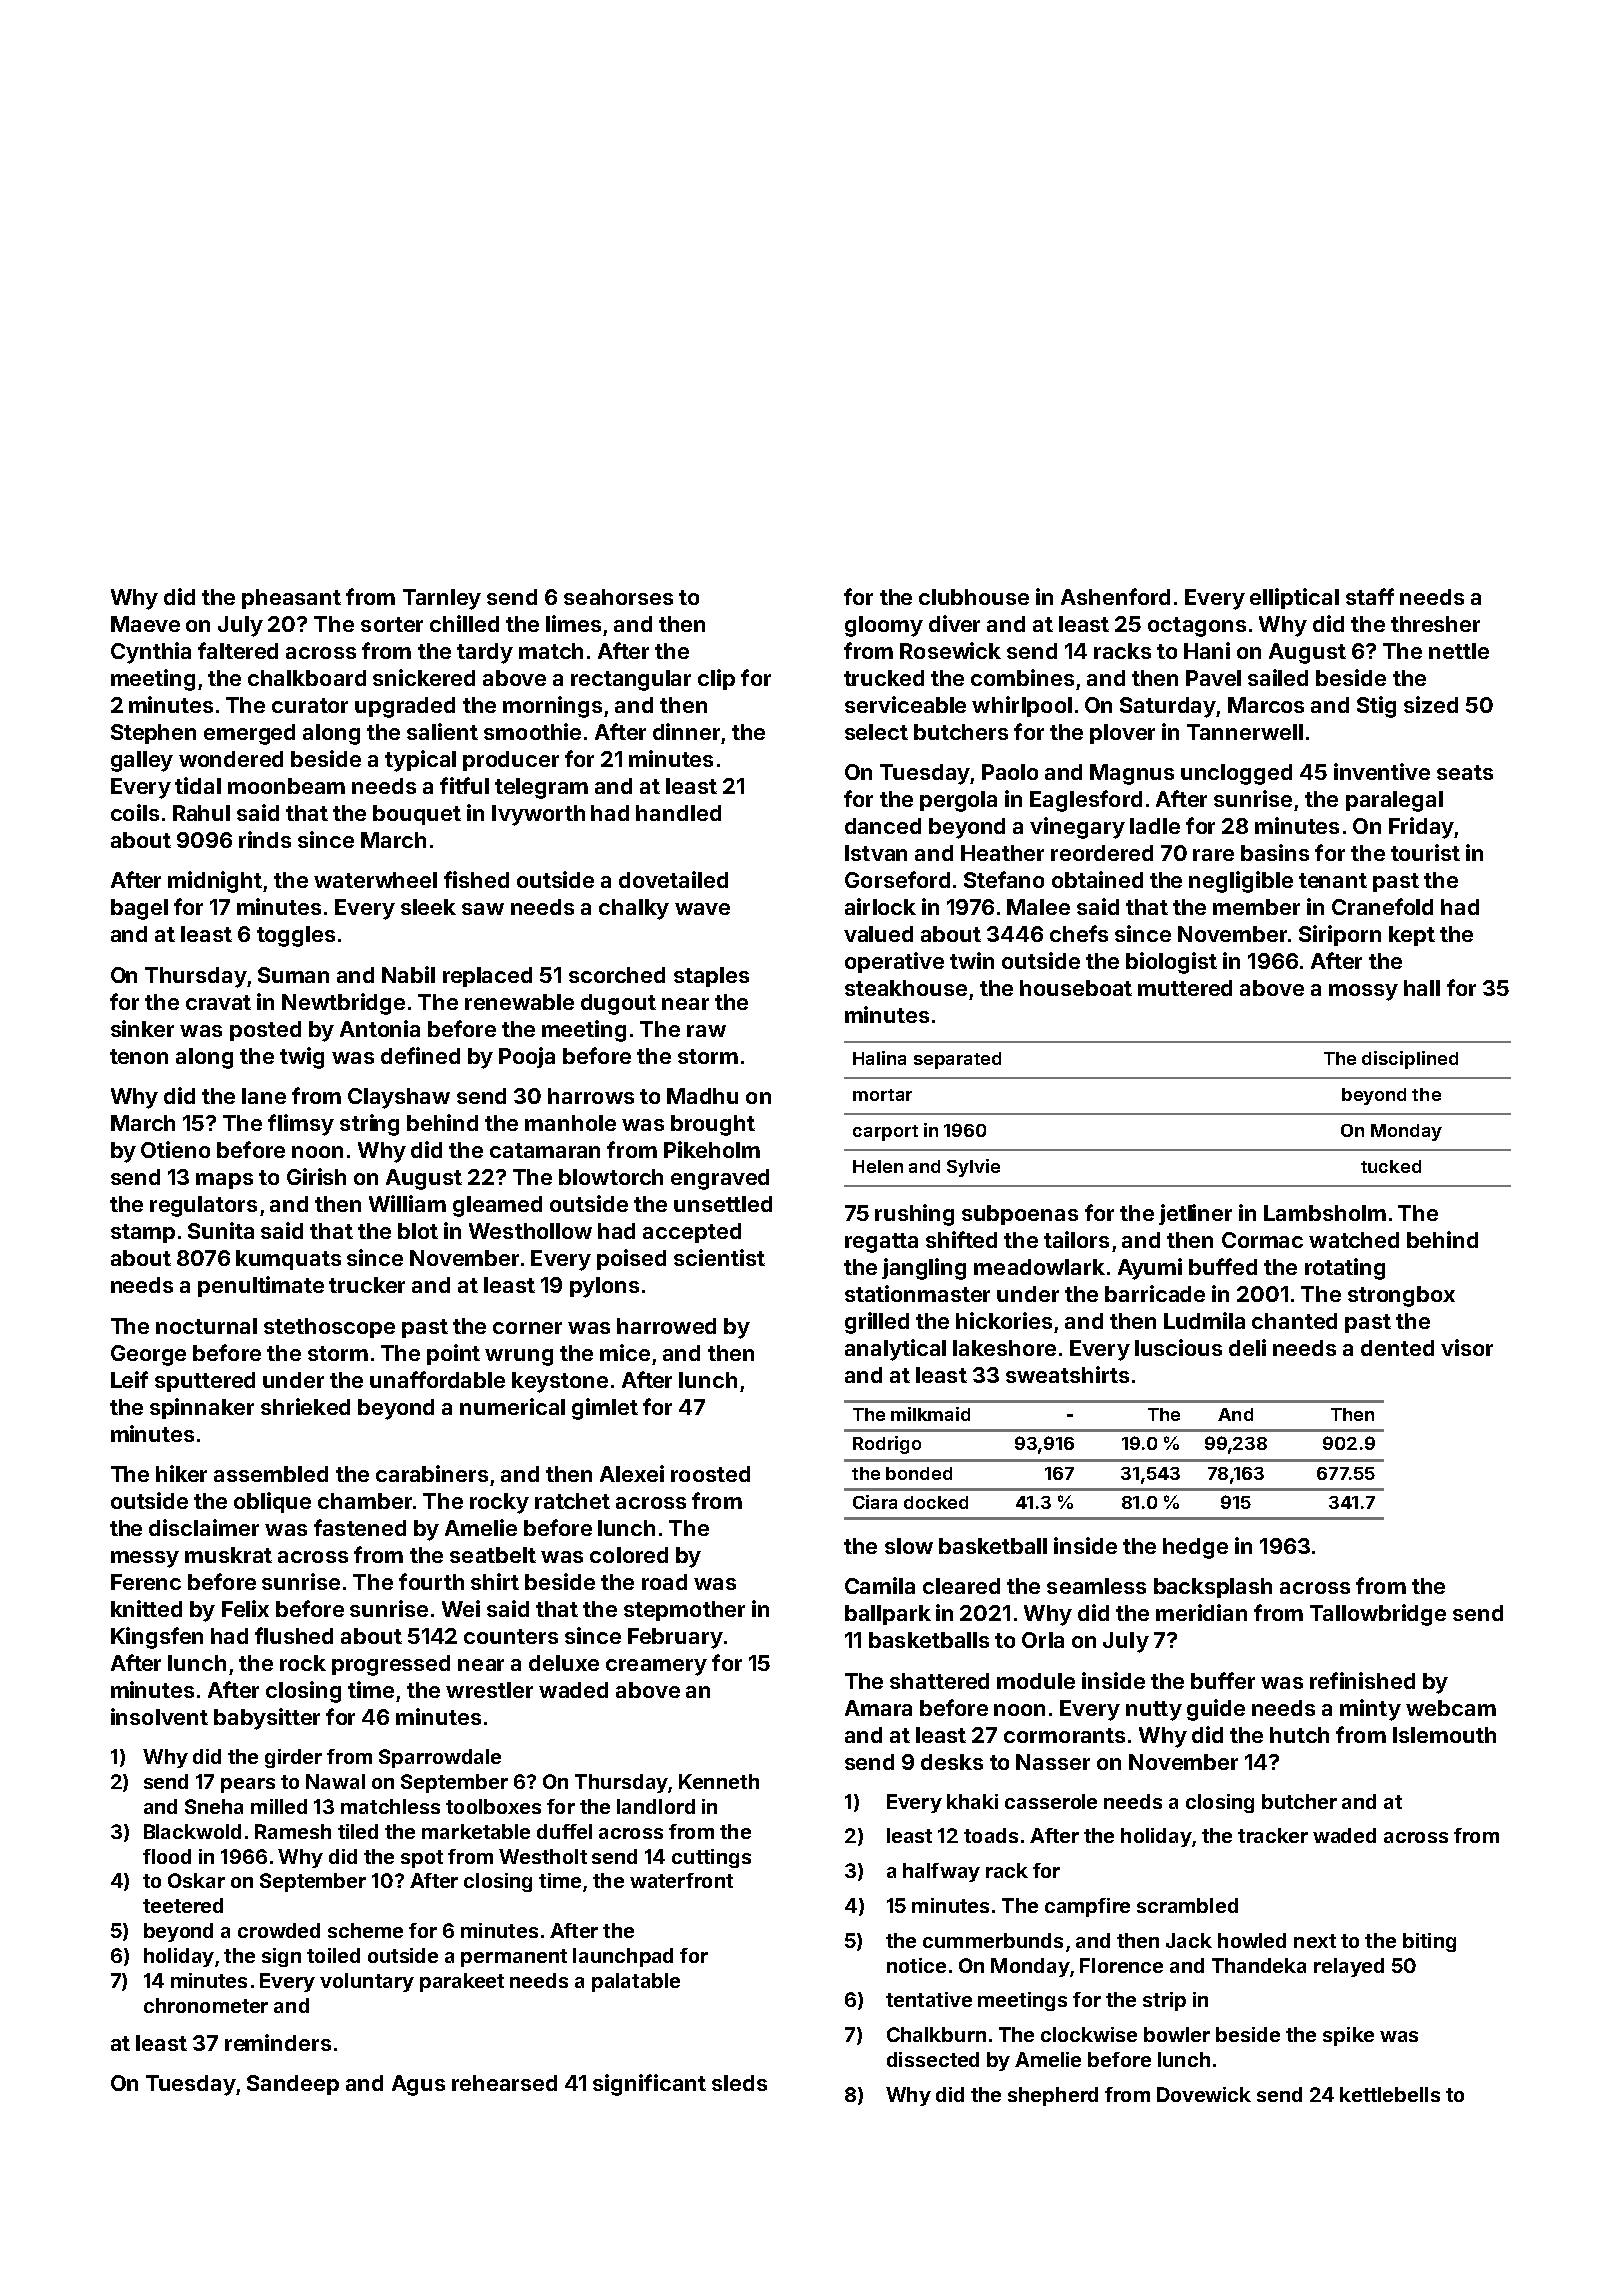  What do you see at coordinates (880, 1585) in the image?
I see `Camila` at bounding box center [880, 1585].
